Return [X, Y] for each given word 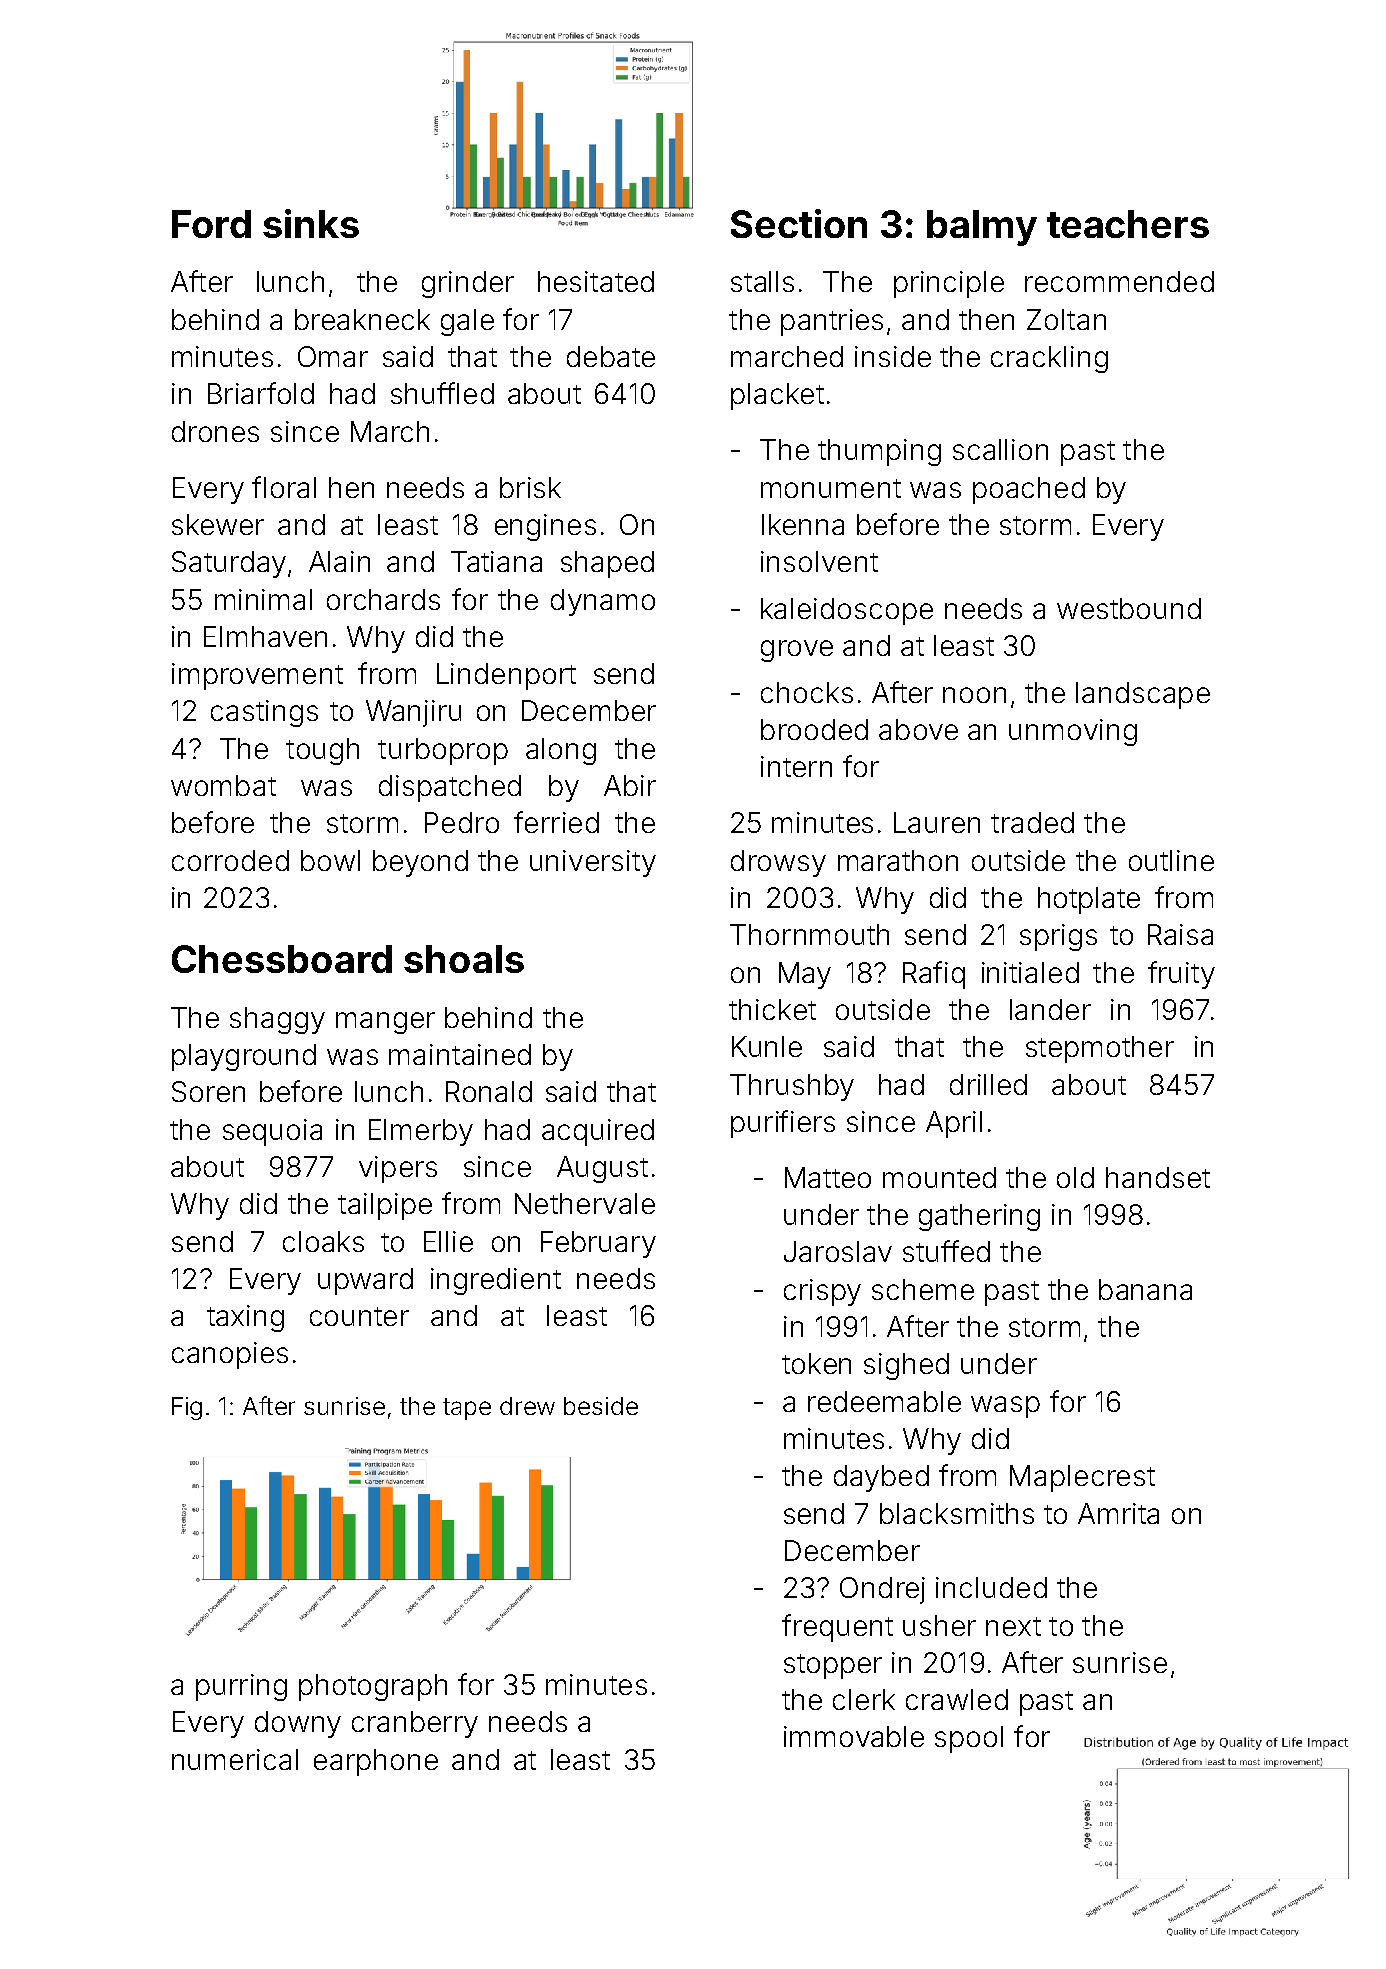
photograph [373, 1687]
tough [322, 751]
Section [799, 223]
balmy [982, 228]
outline [1171, 860]
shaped [607, 564]
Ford [211, 224]
